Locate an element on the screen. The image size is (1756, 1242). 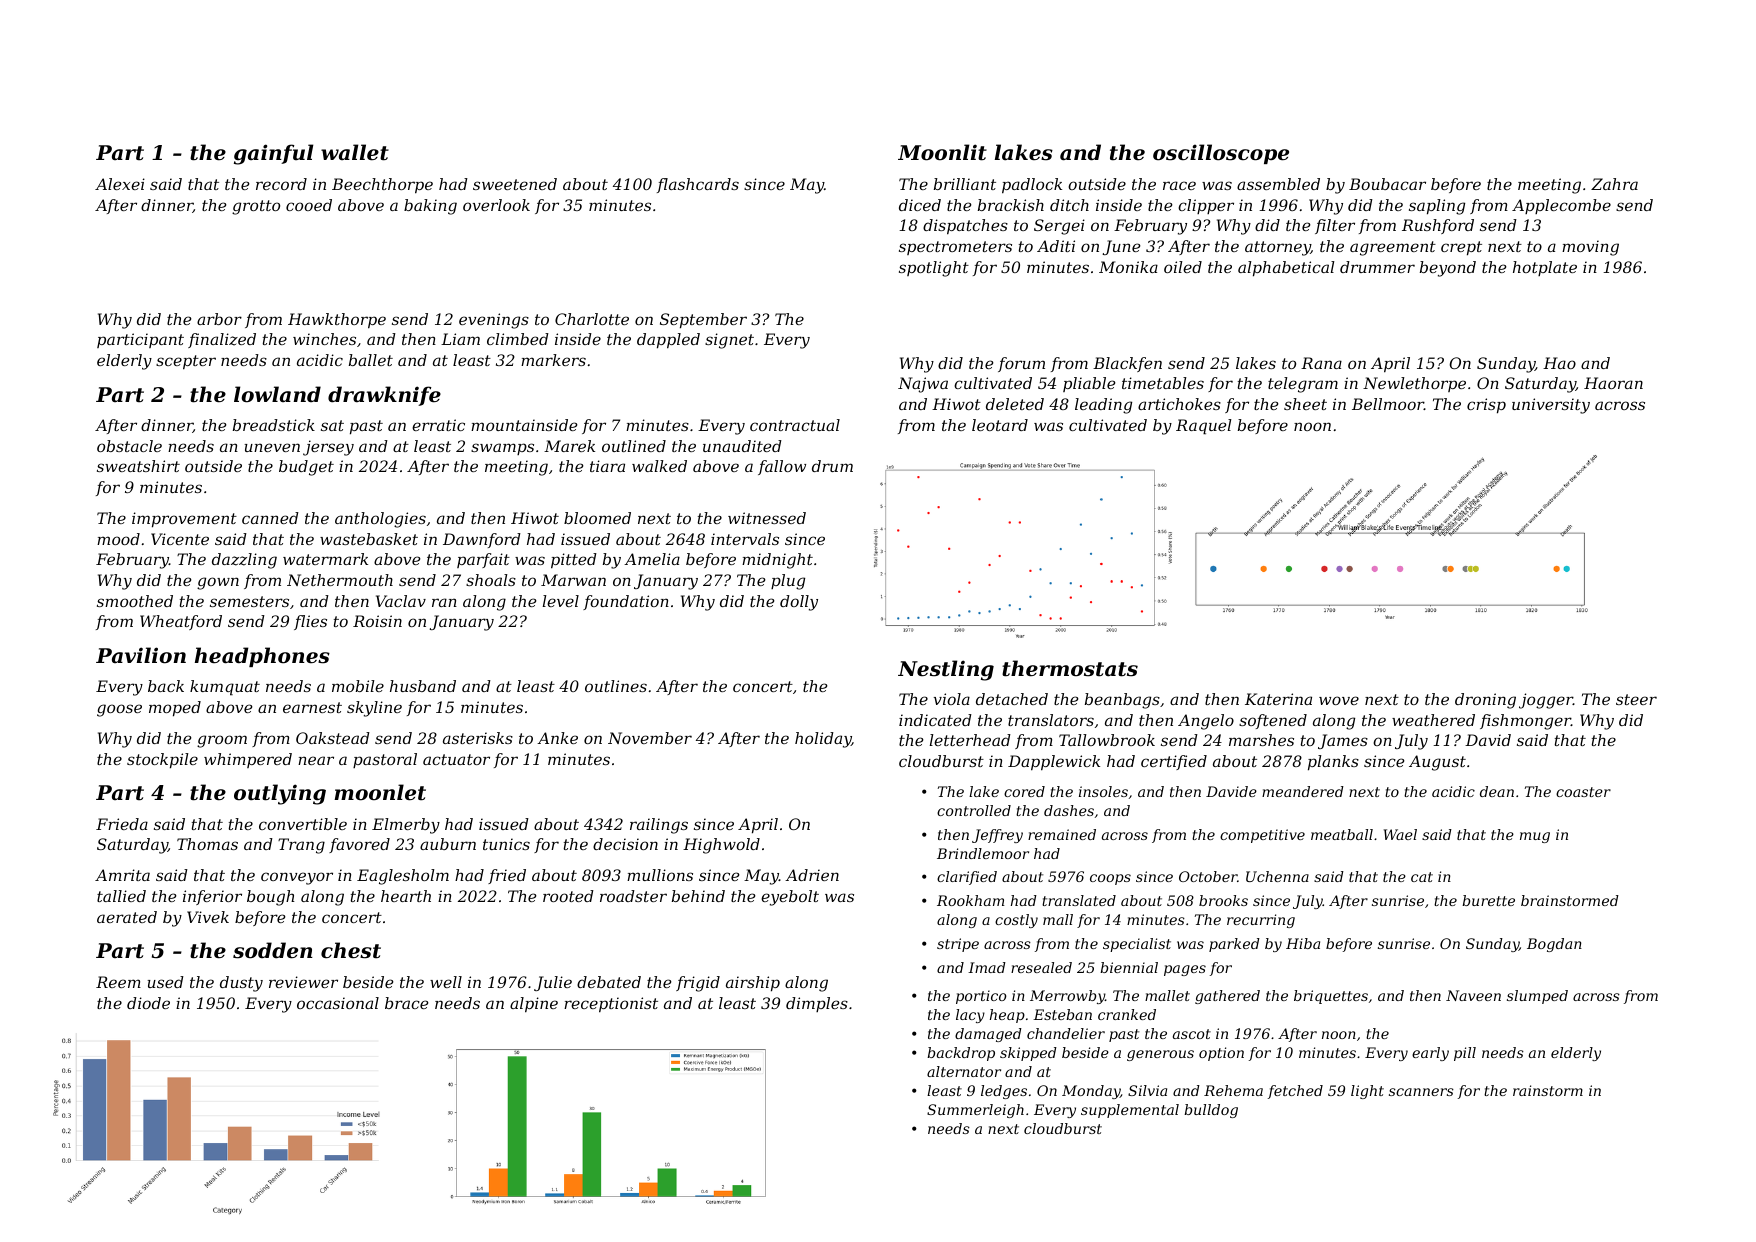
leotard is located at coordinates (1000, 425).
